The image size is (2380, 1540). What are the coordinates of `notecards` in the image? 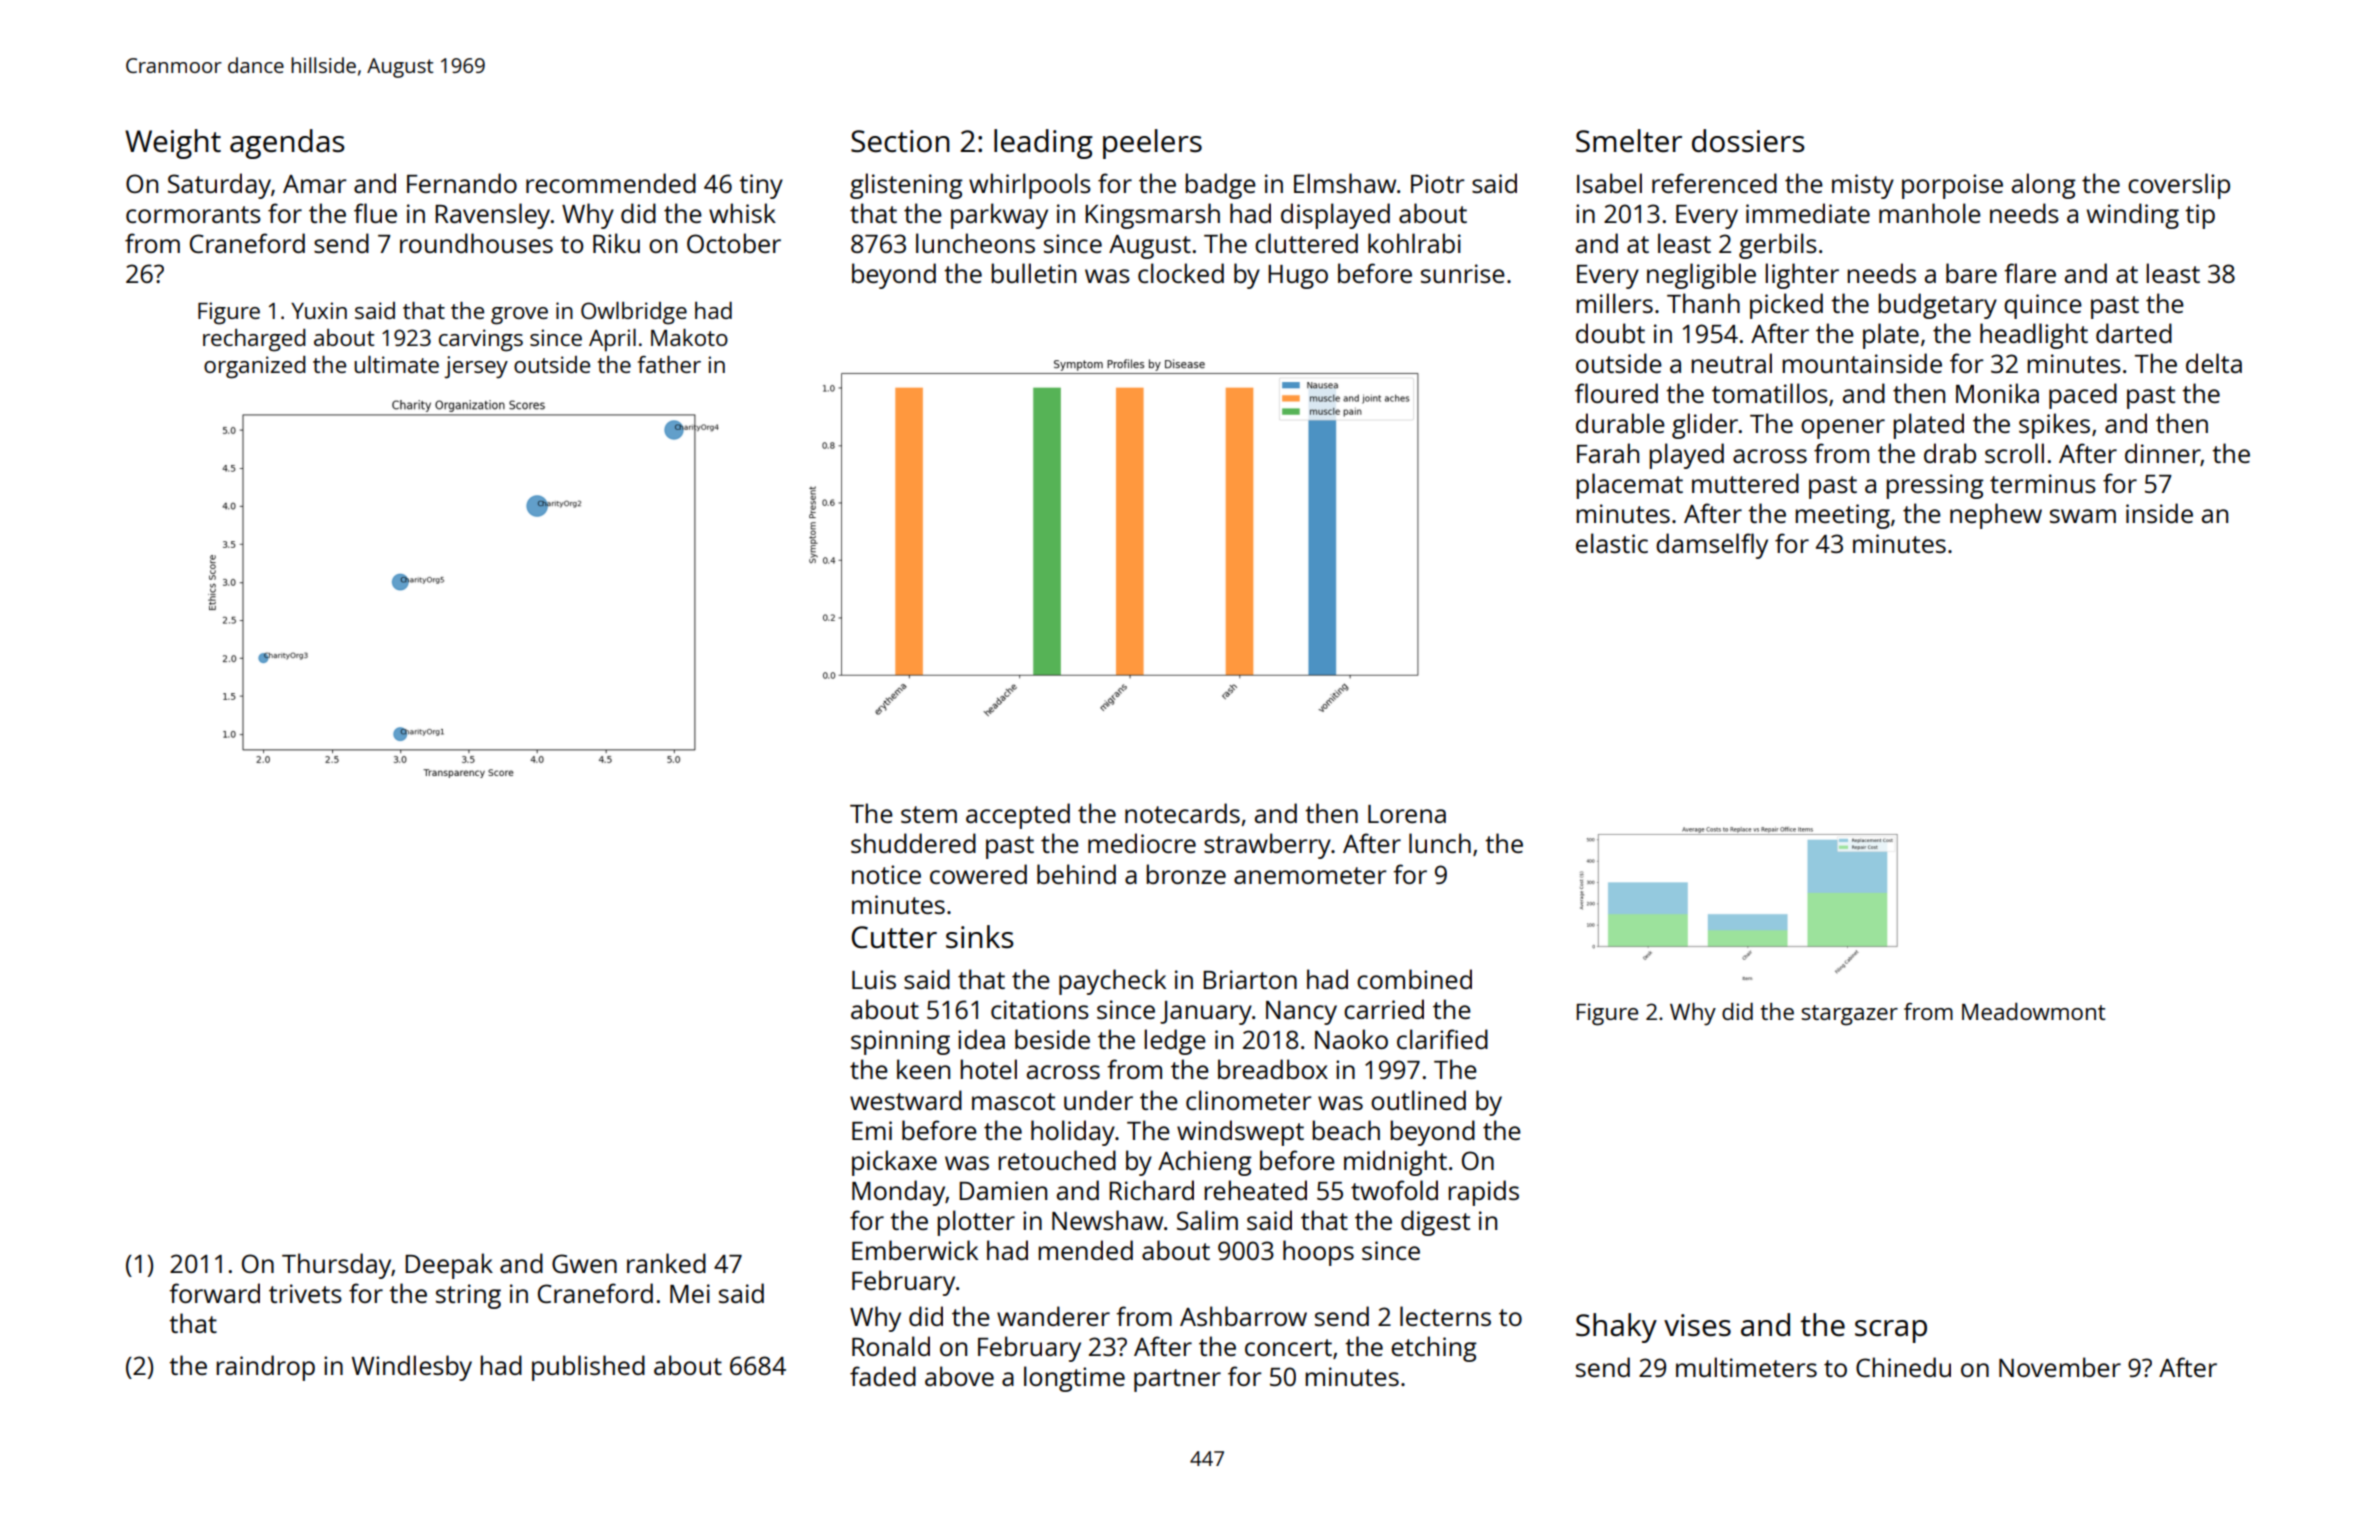 It's located at (1182, 813).
